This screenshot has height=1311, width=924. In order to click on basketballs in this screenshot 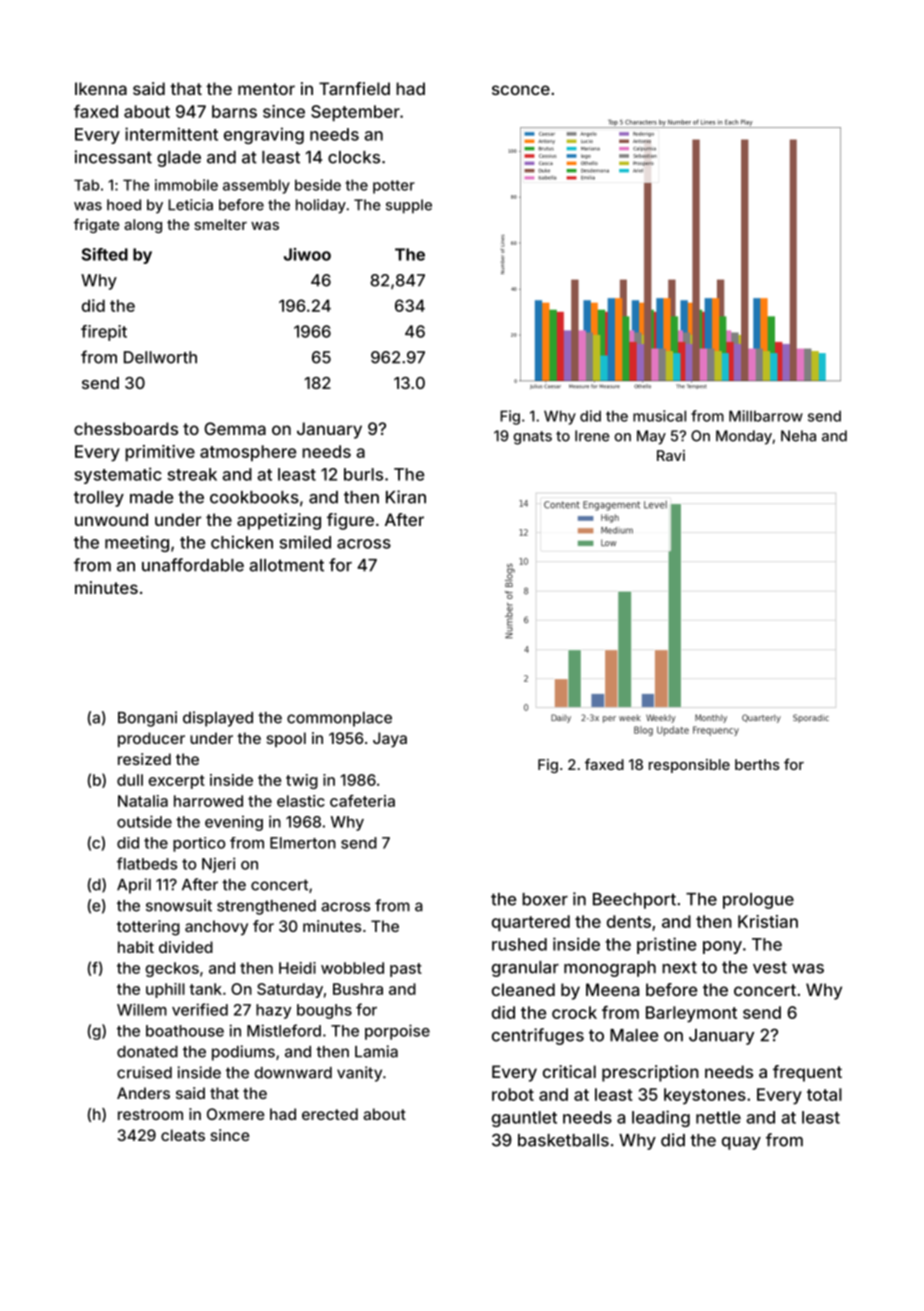, I will do `click(563, 1140)`.
